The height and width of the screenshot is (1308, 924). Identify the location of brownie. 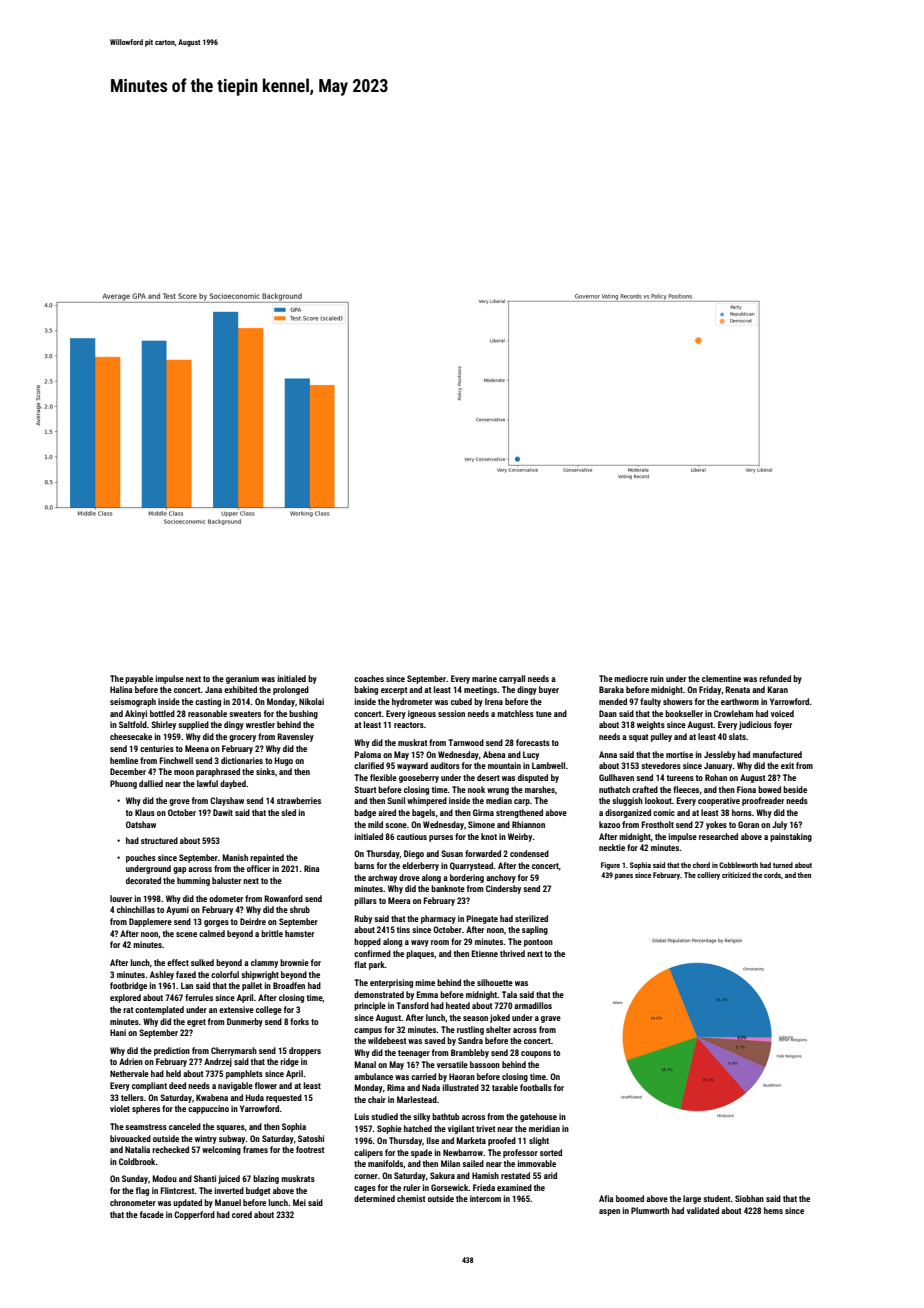
(294, 962).
